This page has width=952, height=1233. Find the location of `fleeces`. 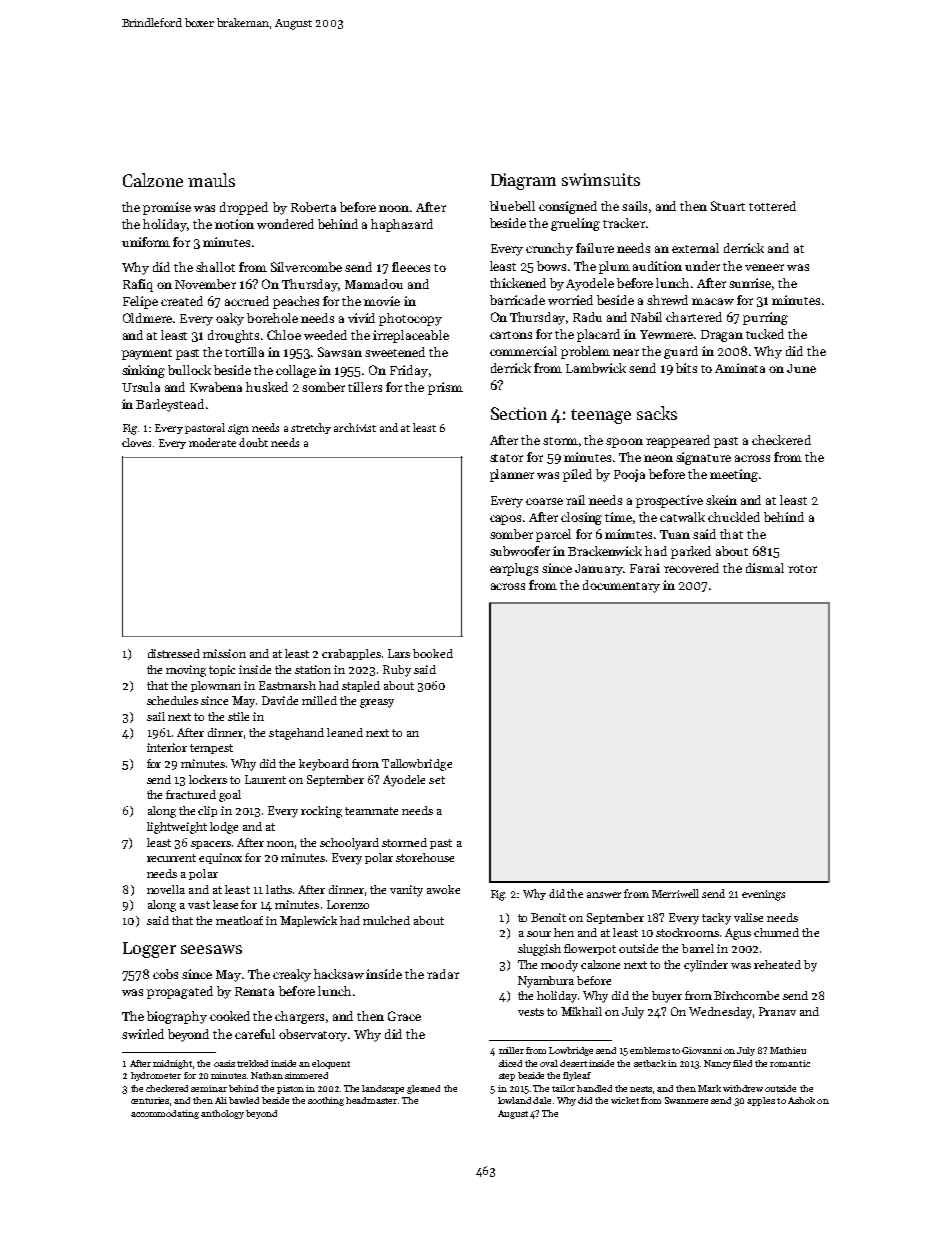

fleeces is located at coordinates (411, 267).
